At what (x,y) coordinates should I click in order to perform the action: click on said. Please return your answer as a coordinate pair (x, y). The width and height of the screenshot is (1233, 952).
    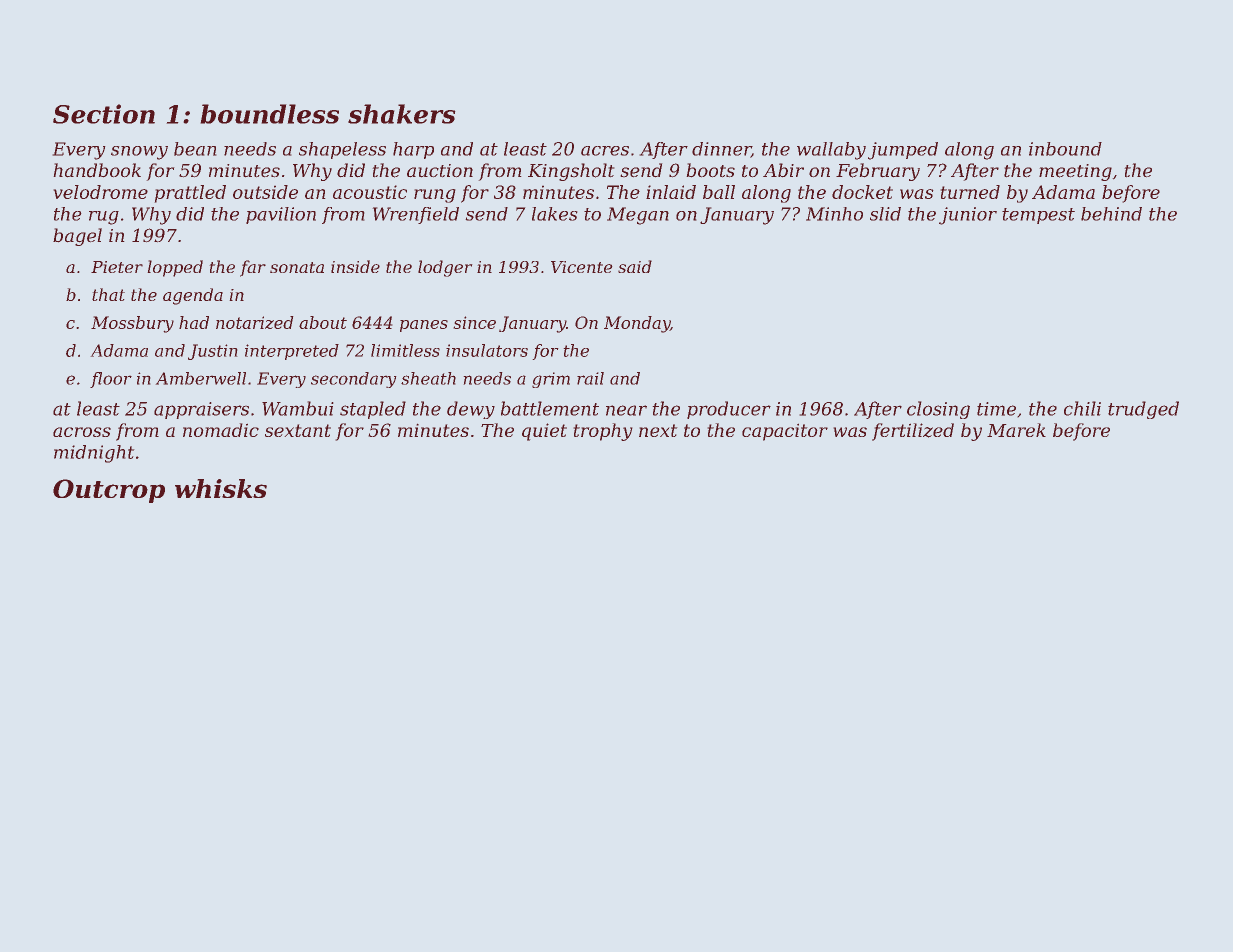
    Looking at the image, I should click on (635, 266).
